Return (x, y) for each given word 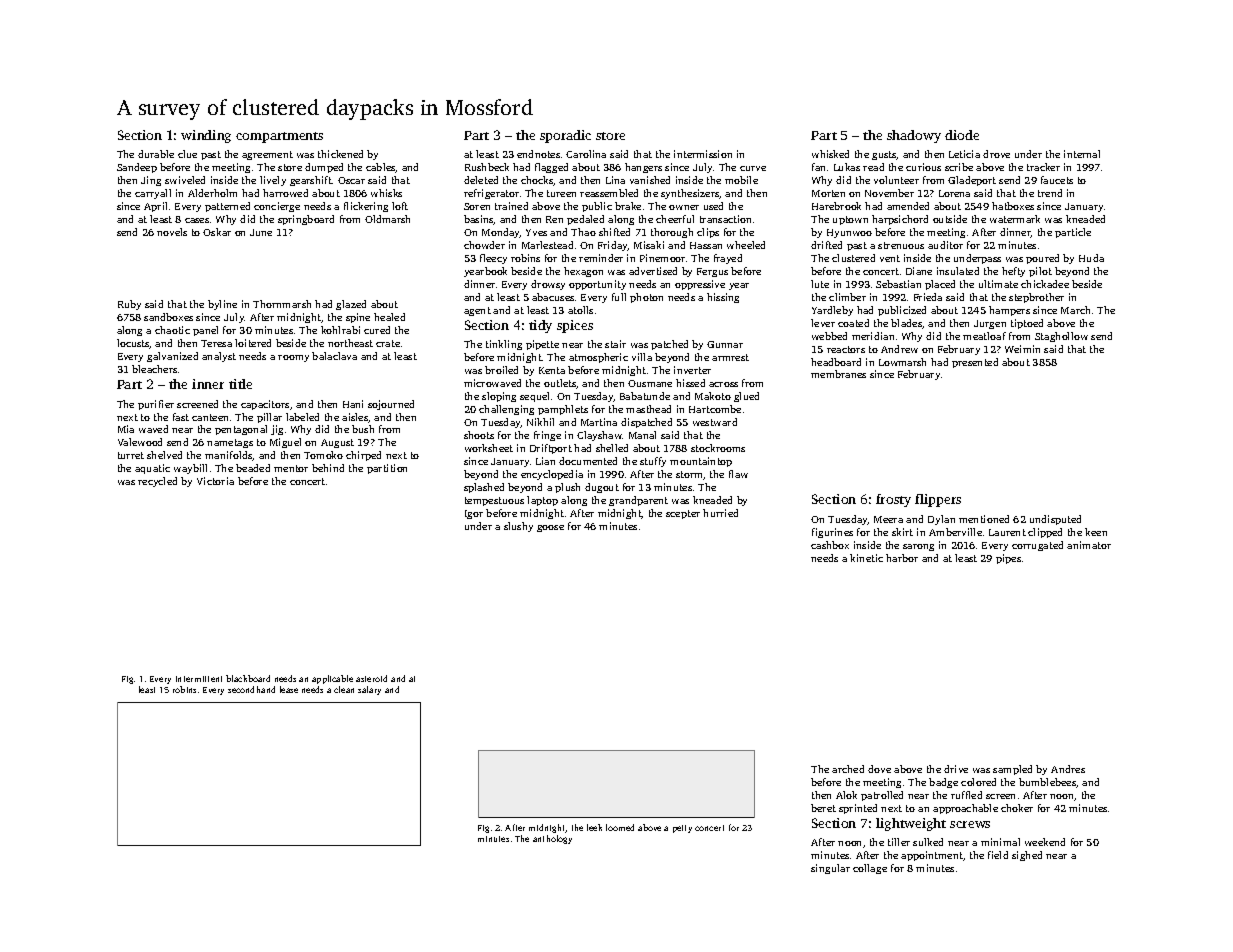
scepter (683, 514)
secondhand (251, 689)
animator (1089, 545)
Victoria (215, 481)
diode (962, 135)
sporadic (565, 136)
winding (206, 136)
